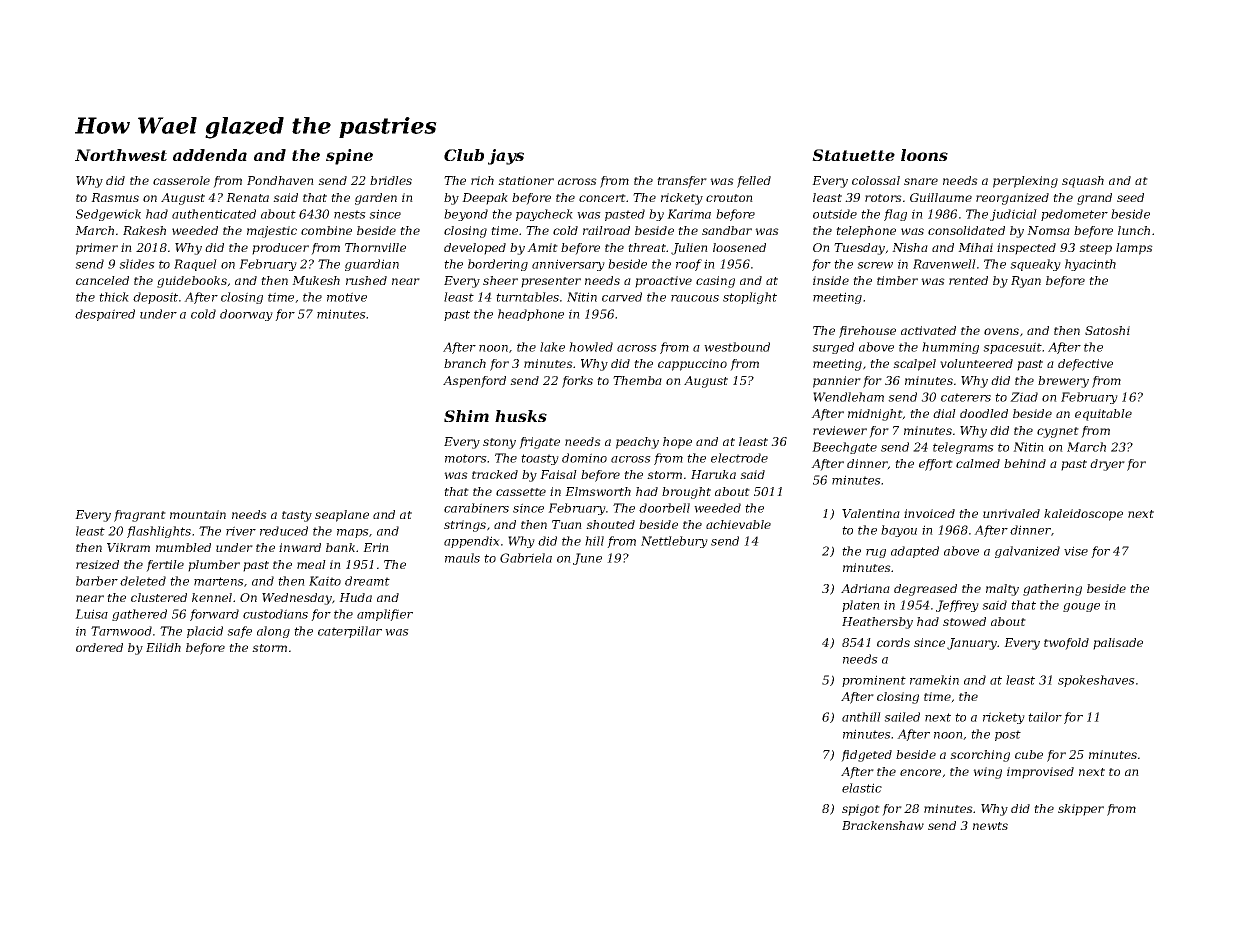 The height and width of the screenshot is (952, 1233). What do you see at coordinates (144, 230) in the screenshot?
I see `Rakesh` at bounding box center [144, 230].
